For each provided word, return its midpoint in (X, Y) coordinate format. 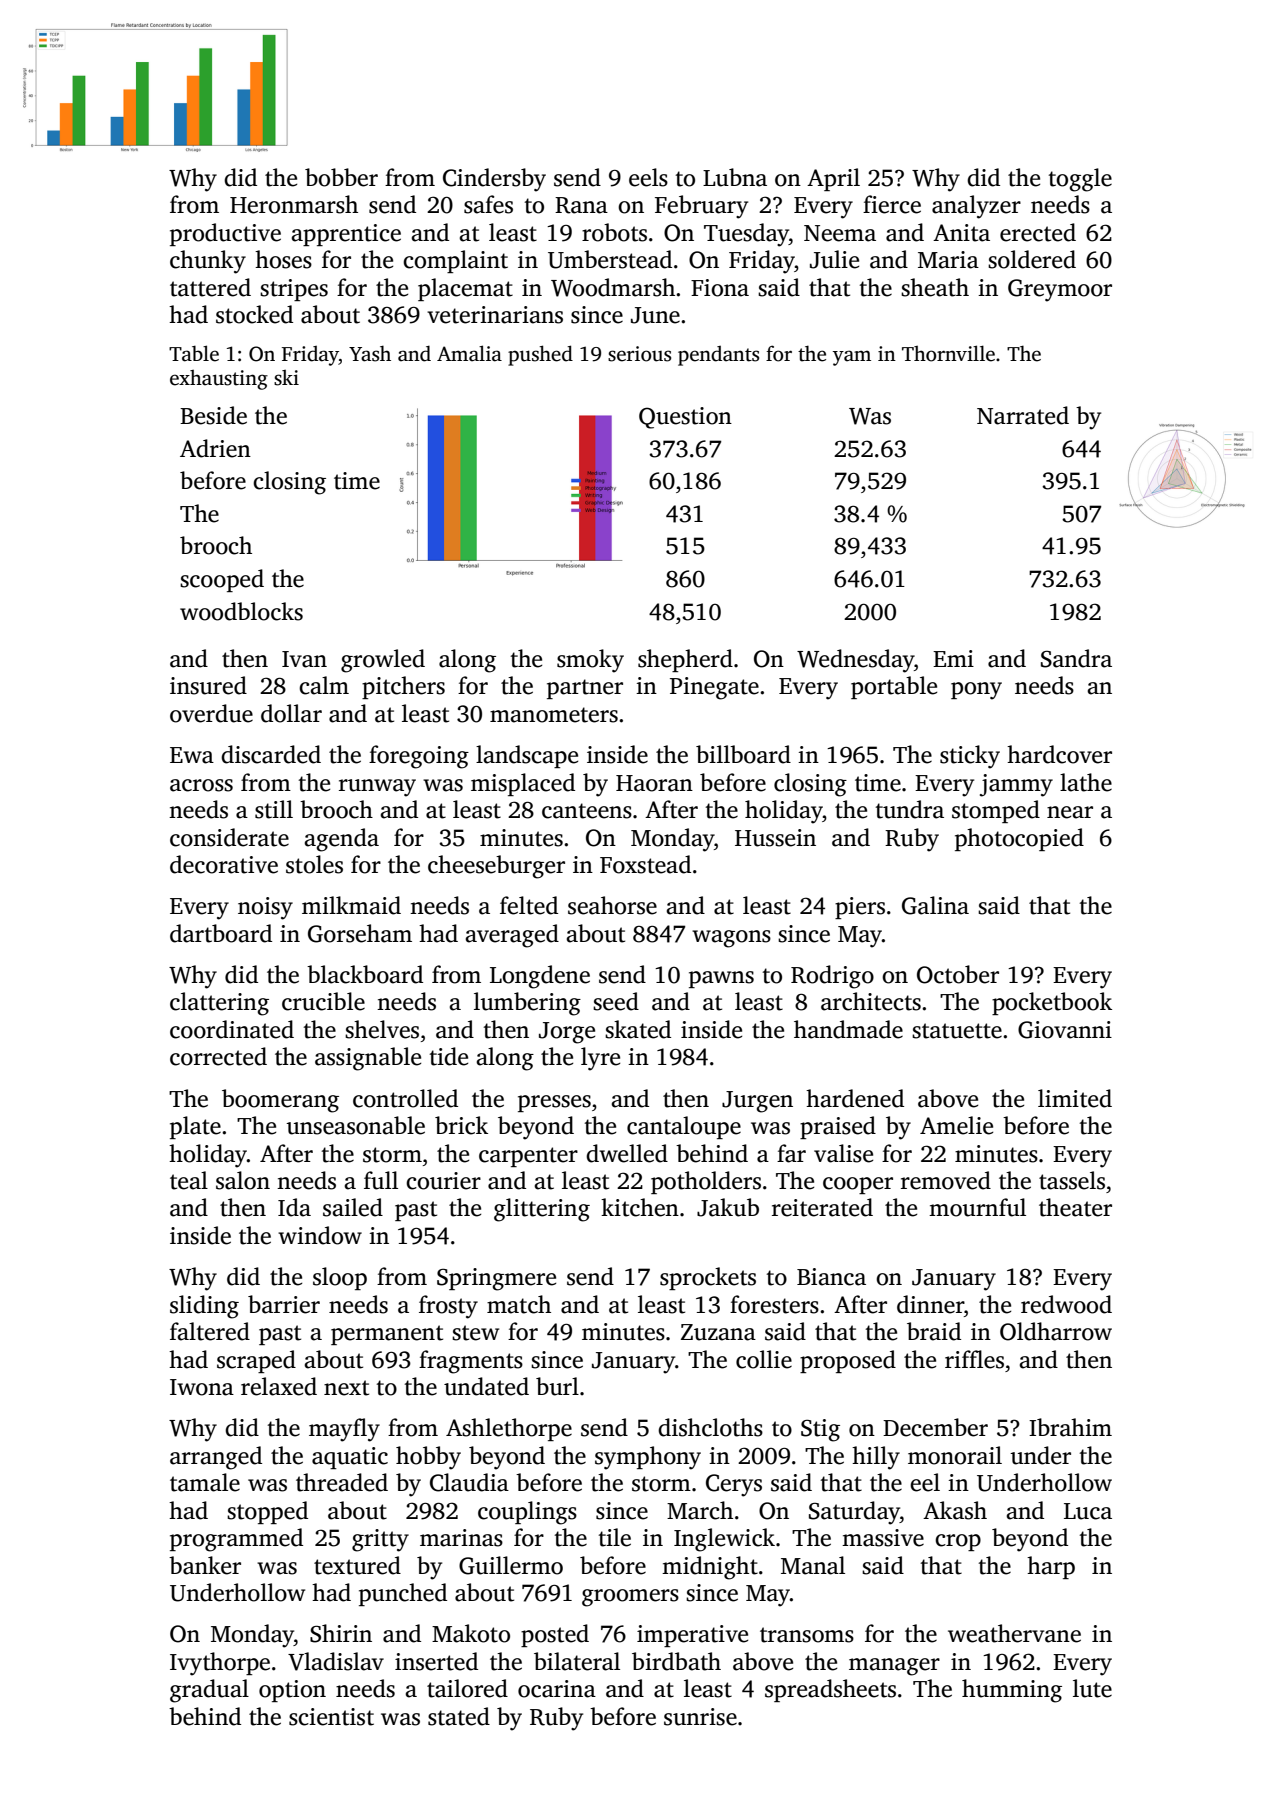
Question (685, 418)
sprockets (708, 1278)
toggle (1080, 180)
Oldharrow (1056, 1331)
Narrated (1023, 415)
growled (383, 661)
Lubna (735, 177)
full (381, 1180)
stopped (267, 1512)
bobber (341, 177)
